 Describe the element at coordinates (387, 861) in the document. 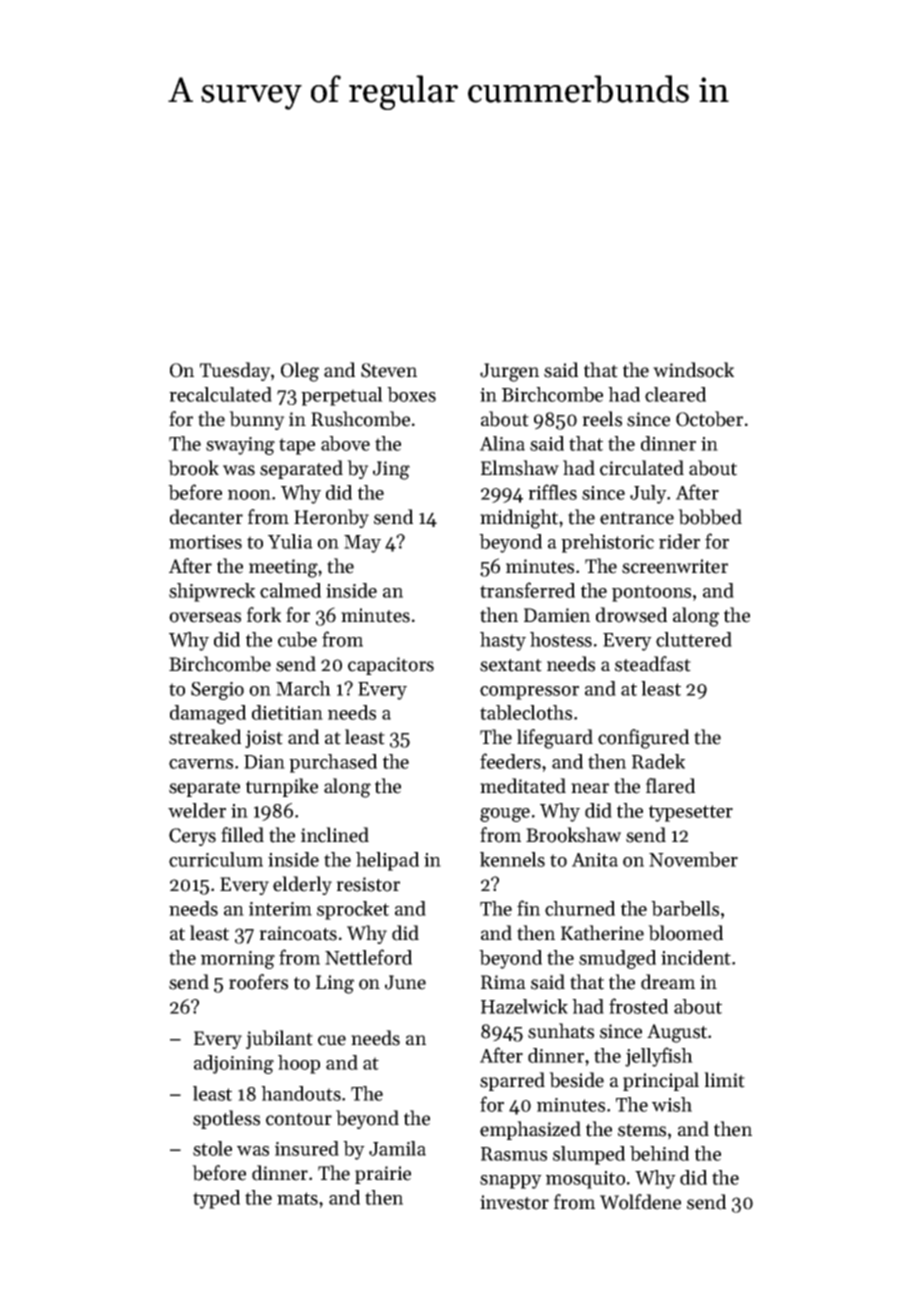

I see `helipad` at that location.
